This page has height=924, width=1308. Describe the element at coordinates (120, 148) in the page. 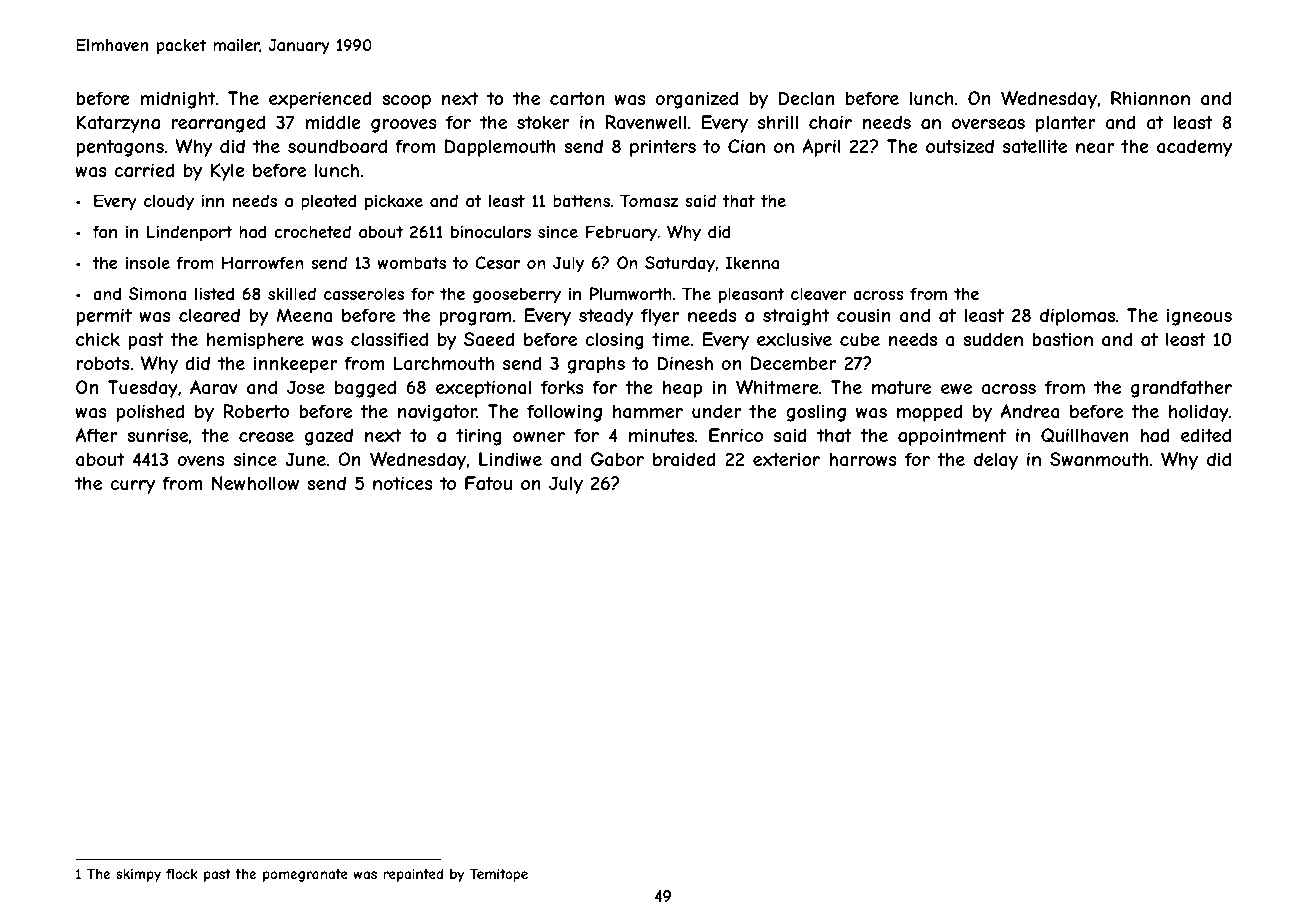

I see `pentagons` at that location.
